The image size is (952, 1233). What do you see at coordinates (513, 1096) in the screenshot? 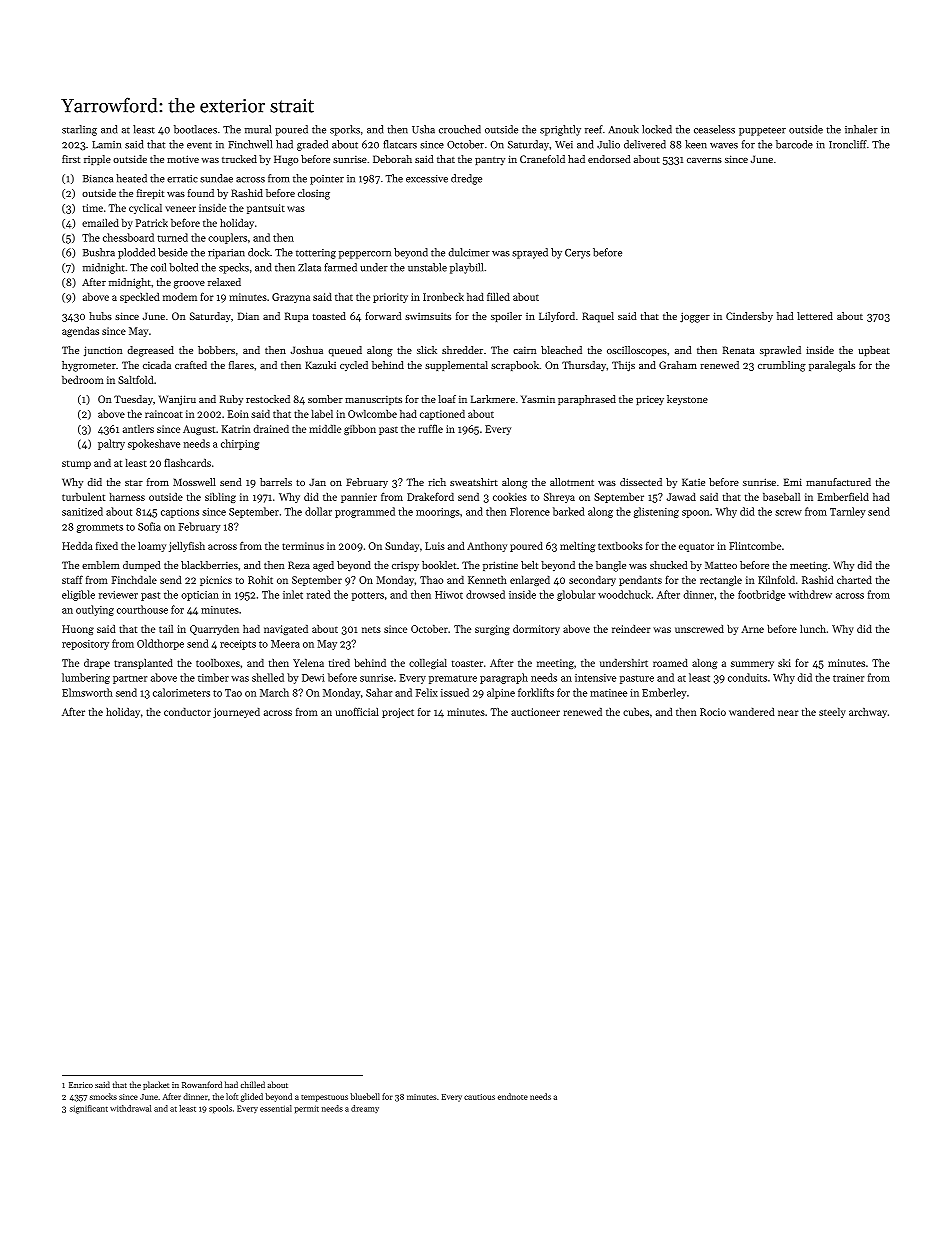
I see `endnote` at bounding box center [513, 1096].
